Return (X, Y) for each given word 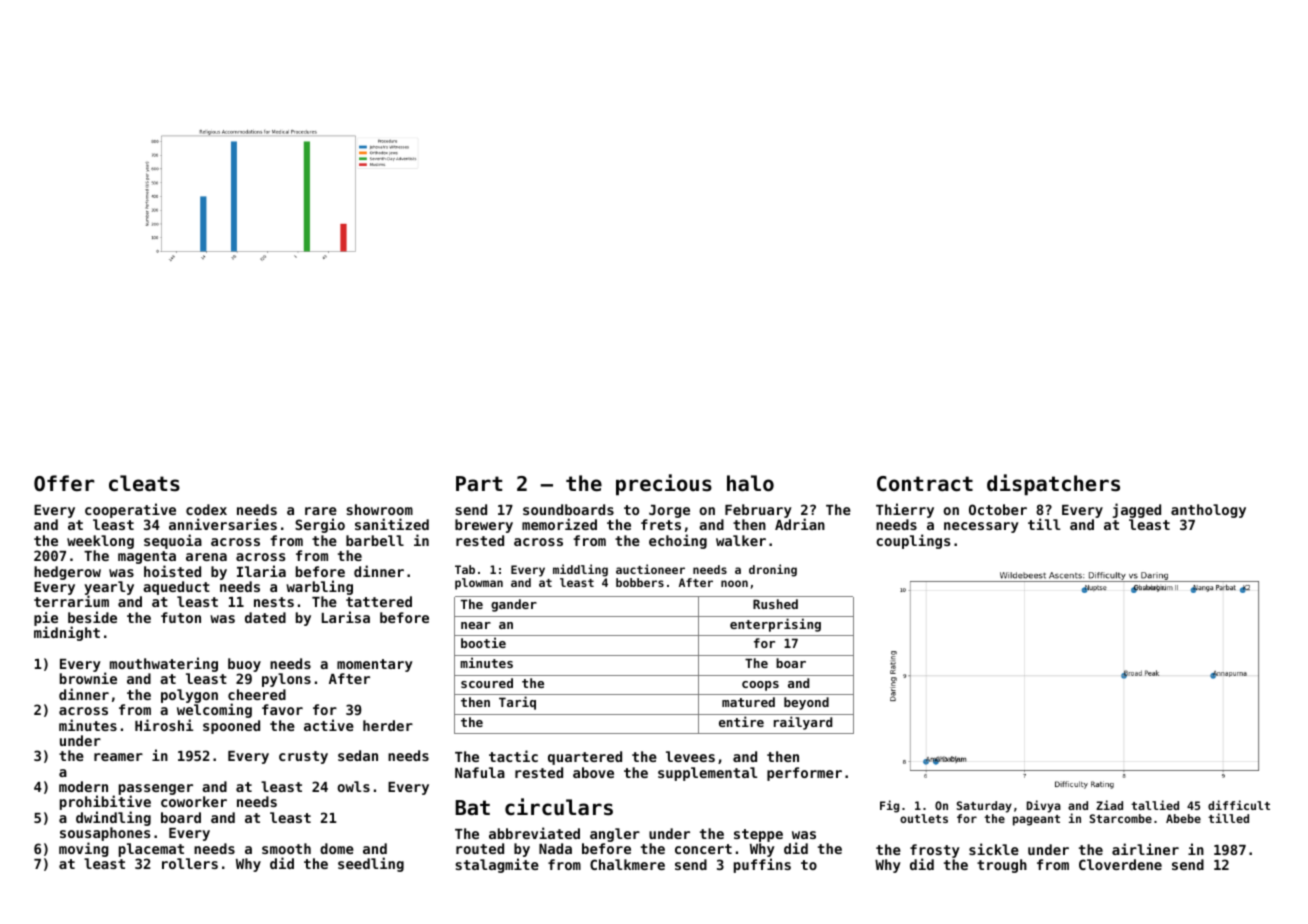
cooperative (130, 510)
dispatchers (1053, 485)
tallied (1155, 805)
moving (84, 849)
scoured (487, 683)
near (476, 625)
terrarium (71, 601)
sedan (358, 755)
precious (664, 485)
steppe (758, 835)
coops (760, 686)
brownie (88, 678)
